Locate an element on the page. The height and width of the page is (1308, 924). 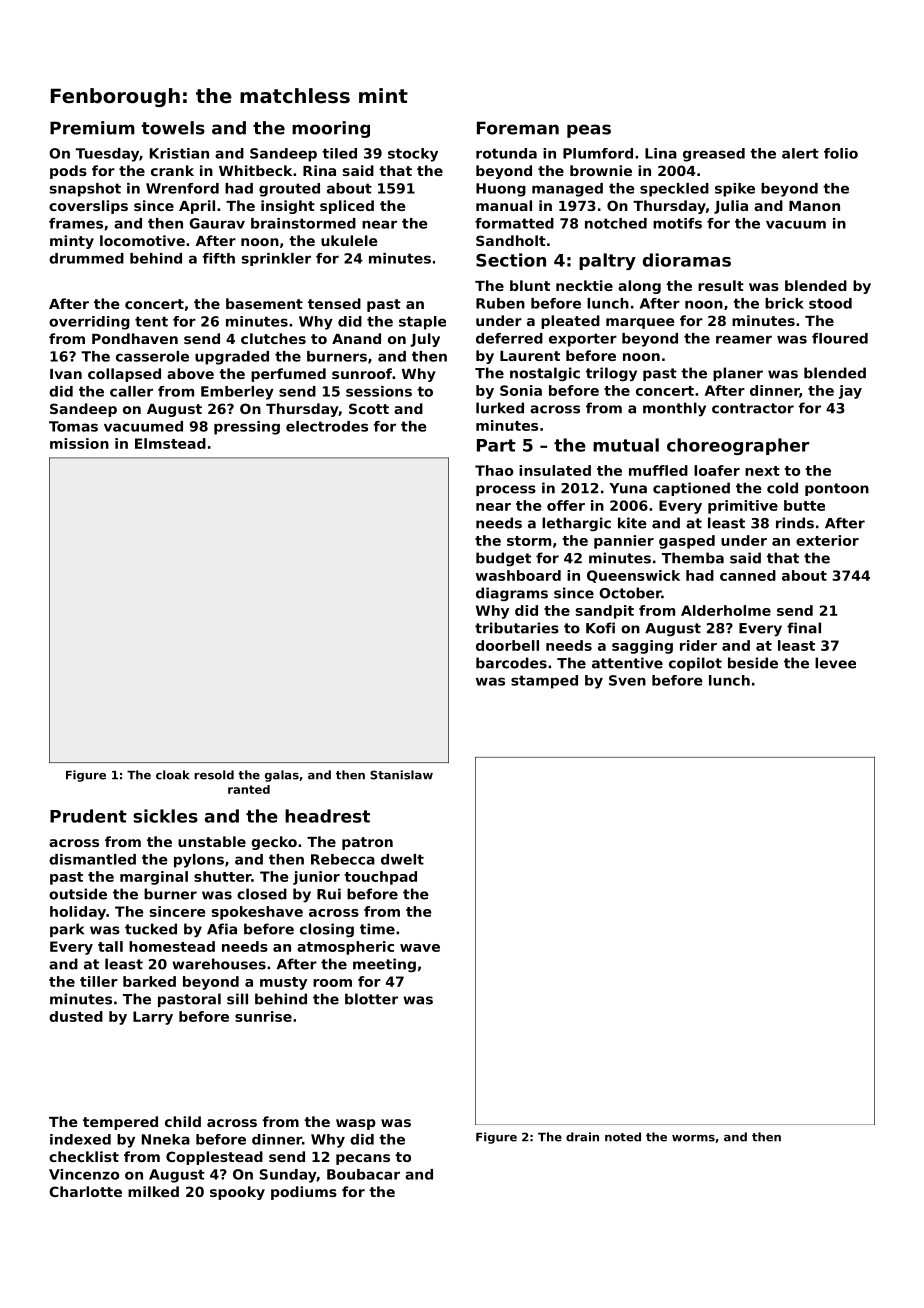
drain is located at coordinates (582, 1137).
